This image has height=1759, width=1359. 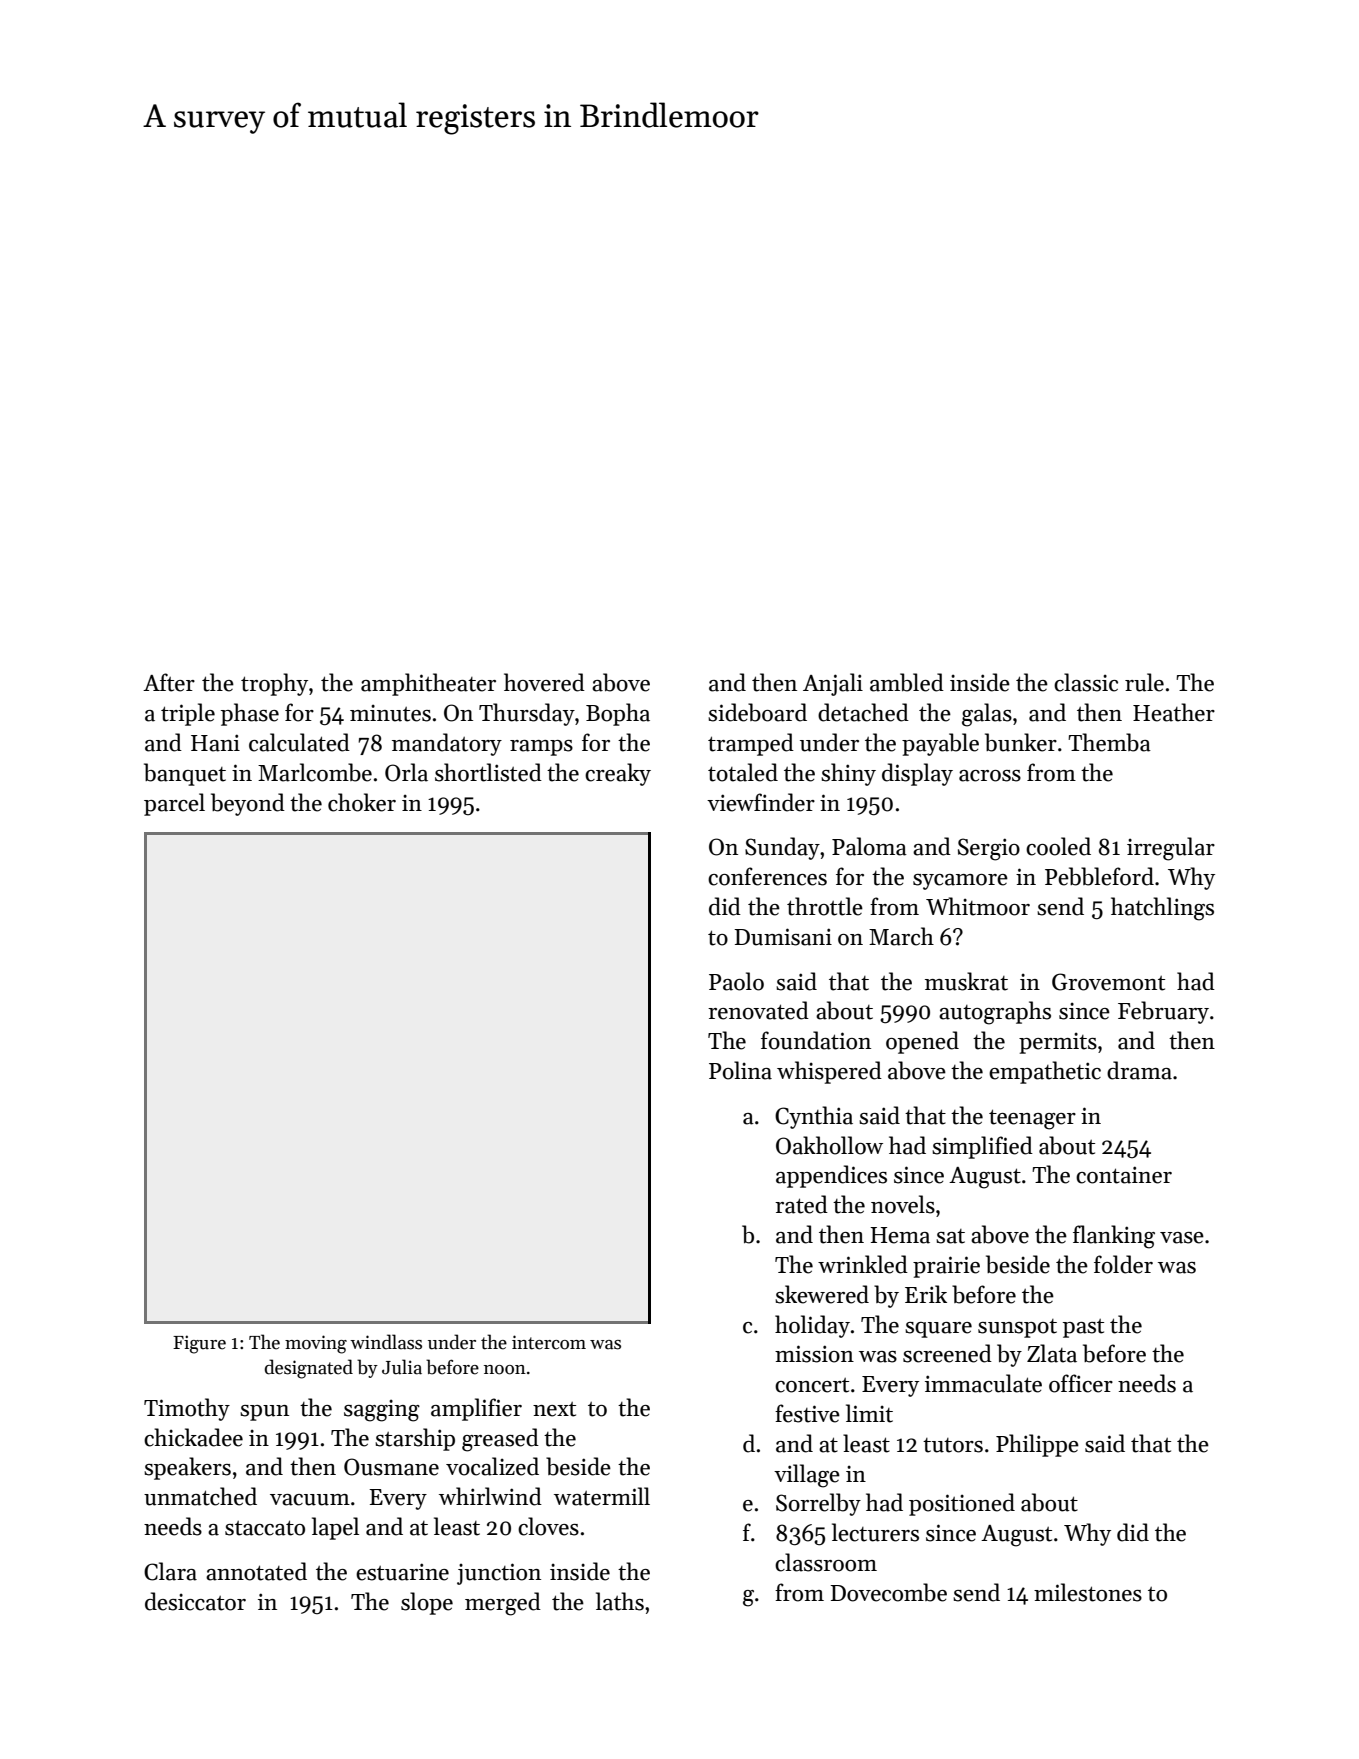 What do you see at coordinates (950, 1236) in the image?
I see `sat` at bounding box center [950, 1236].
